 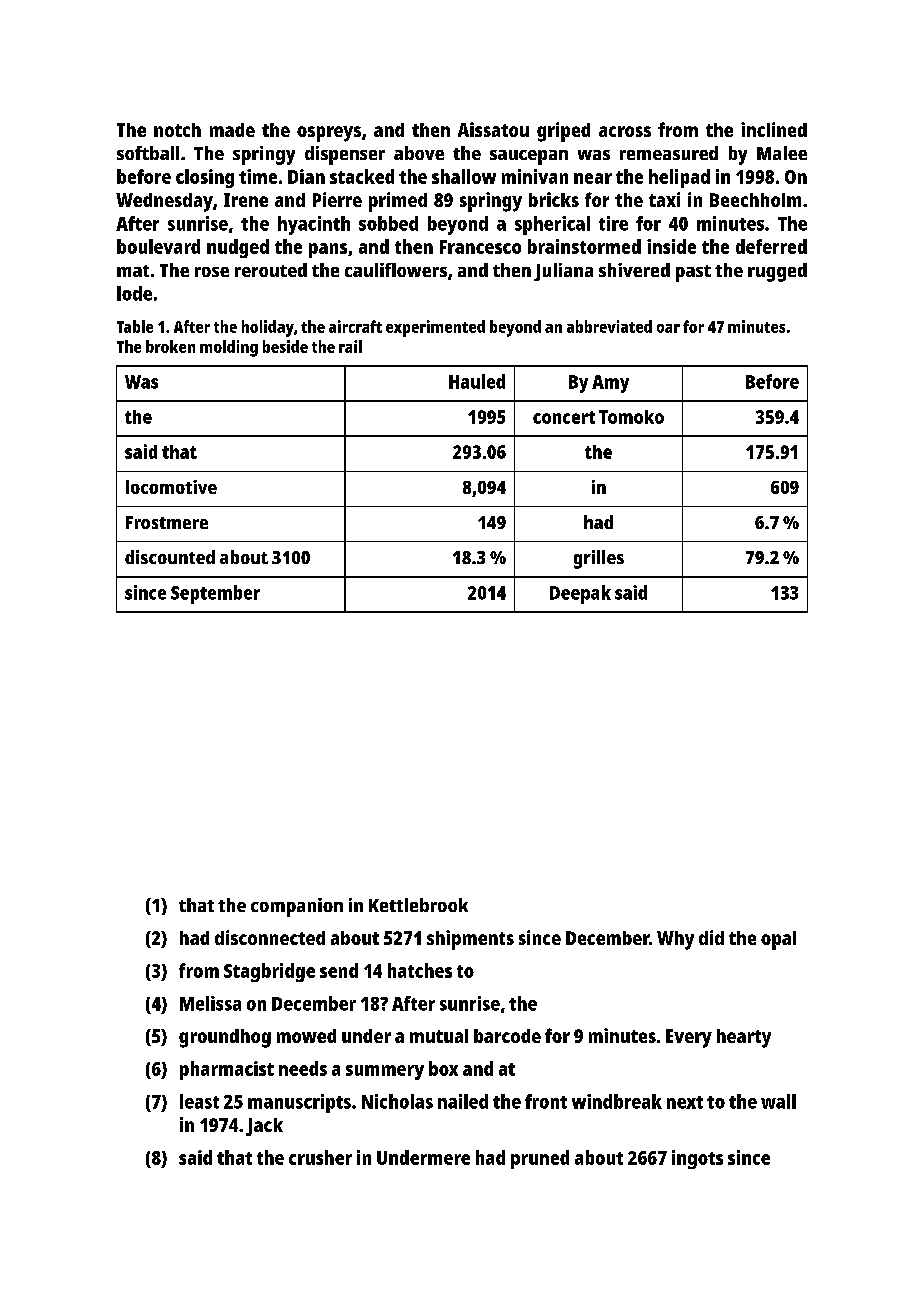 What do you see at coordinates (664, 199) in the document?
I see `taxi` at bounding box center [664, 199].
